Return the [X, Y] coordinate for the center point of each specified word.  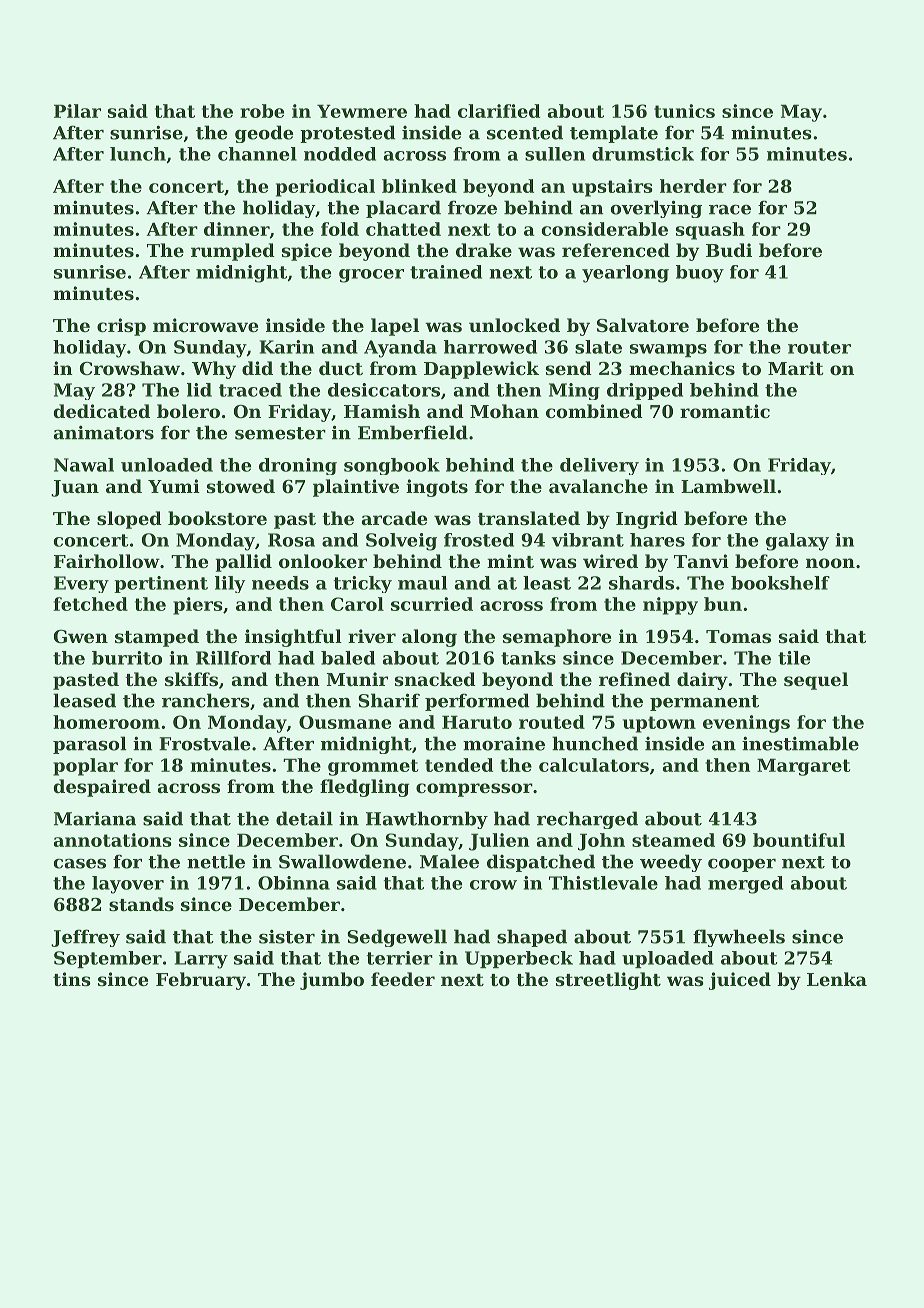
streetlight [608, 981]
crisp [121, 327]
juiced [740, 981]
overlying [656, 209]
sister [287, 937]
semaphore [557, 638]
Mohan [504, 411]
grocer [371, 276]
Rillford [233, 658]
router [819, 347]
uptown [659, 724]
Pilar [77, 111]
